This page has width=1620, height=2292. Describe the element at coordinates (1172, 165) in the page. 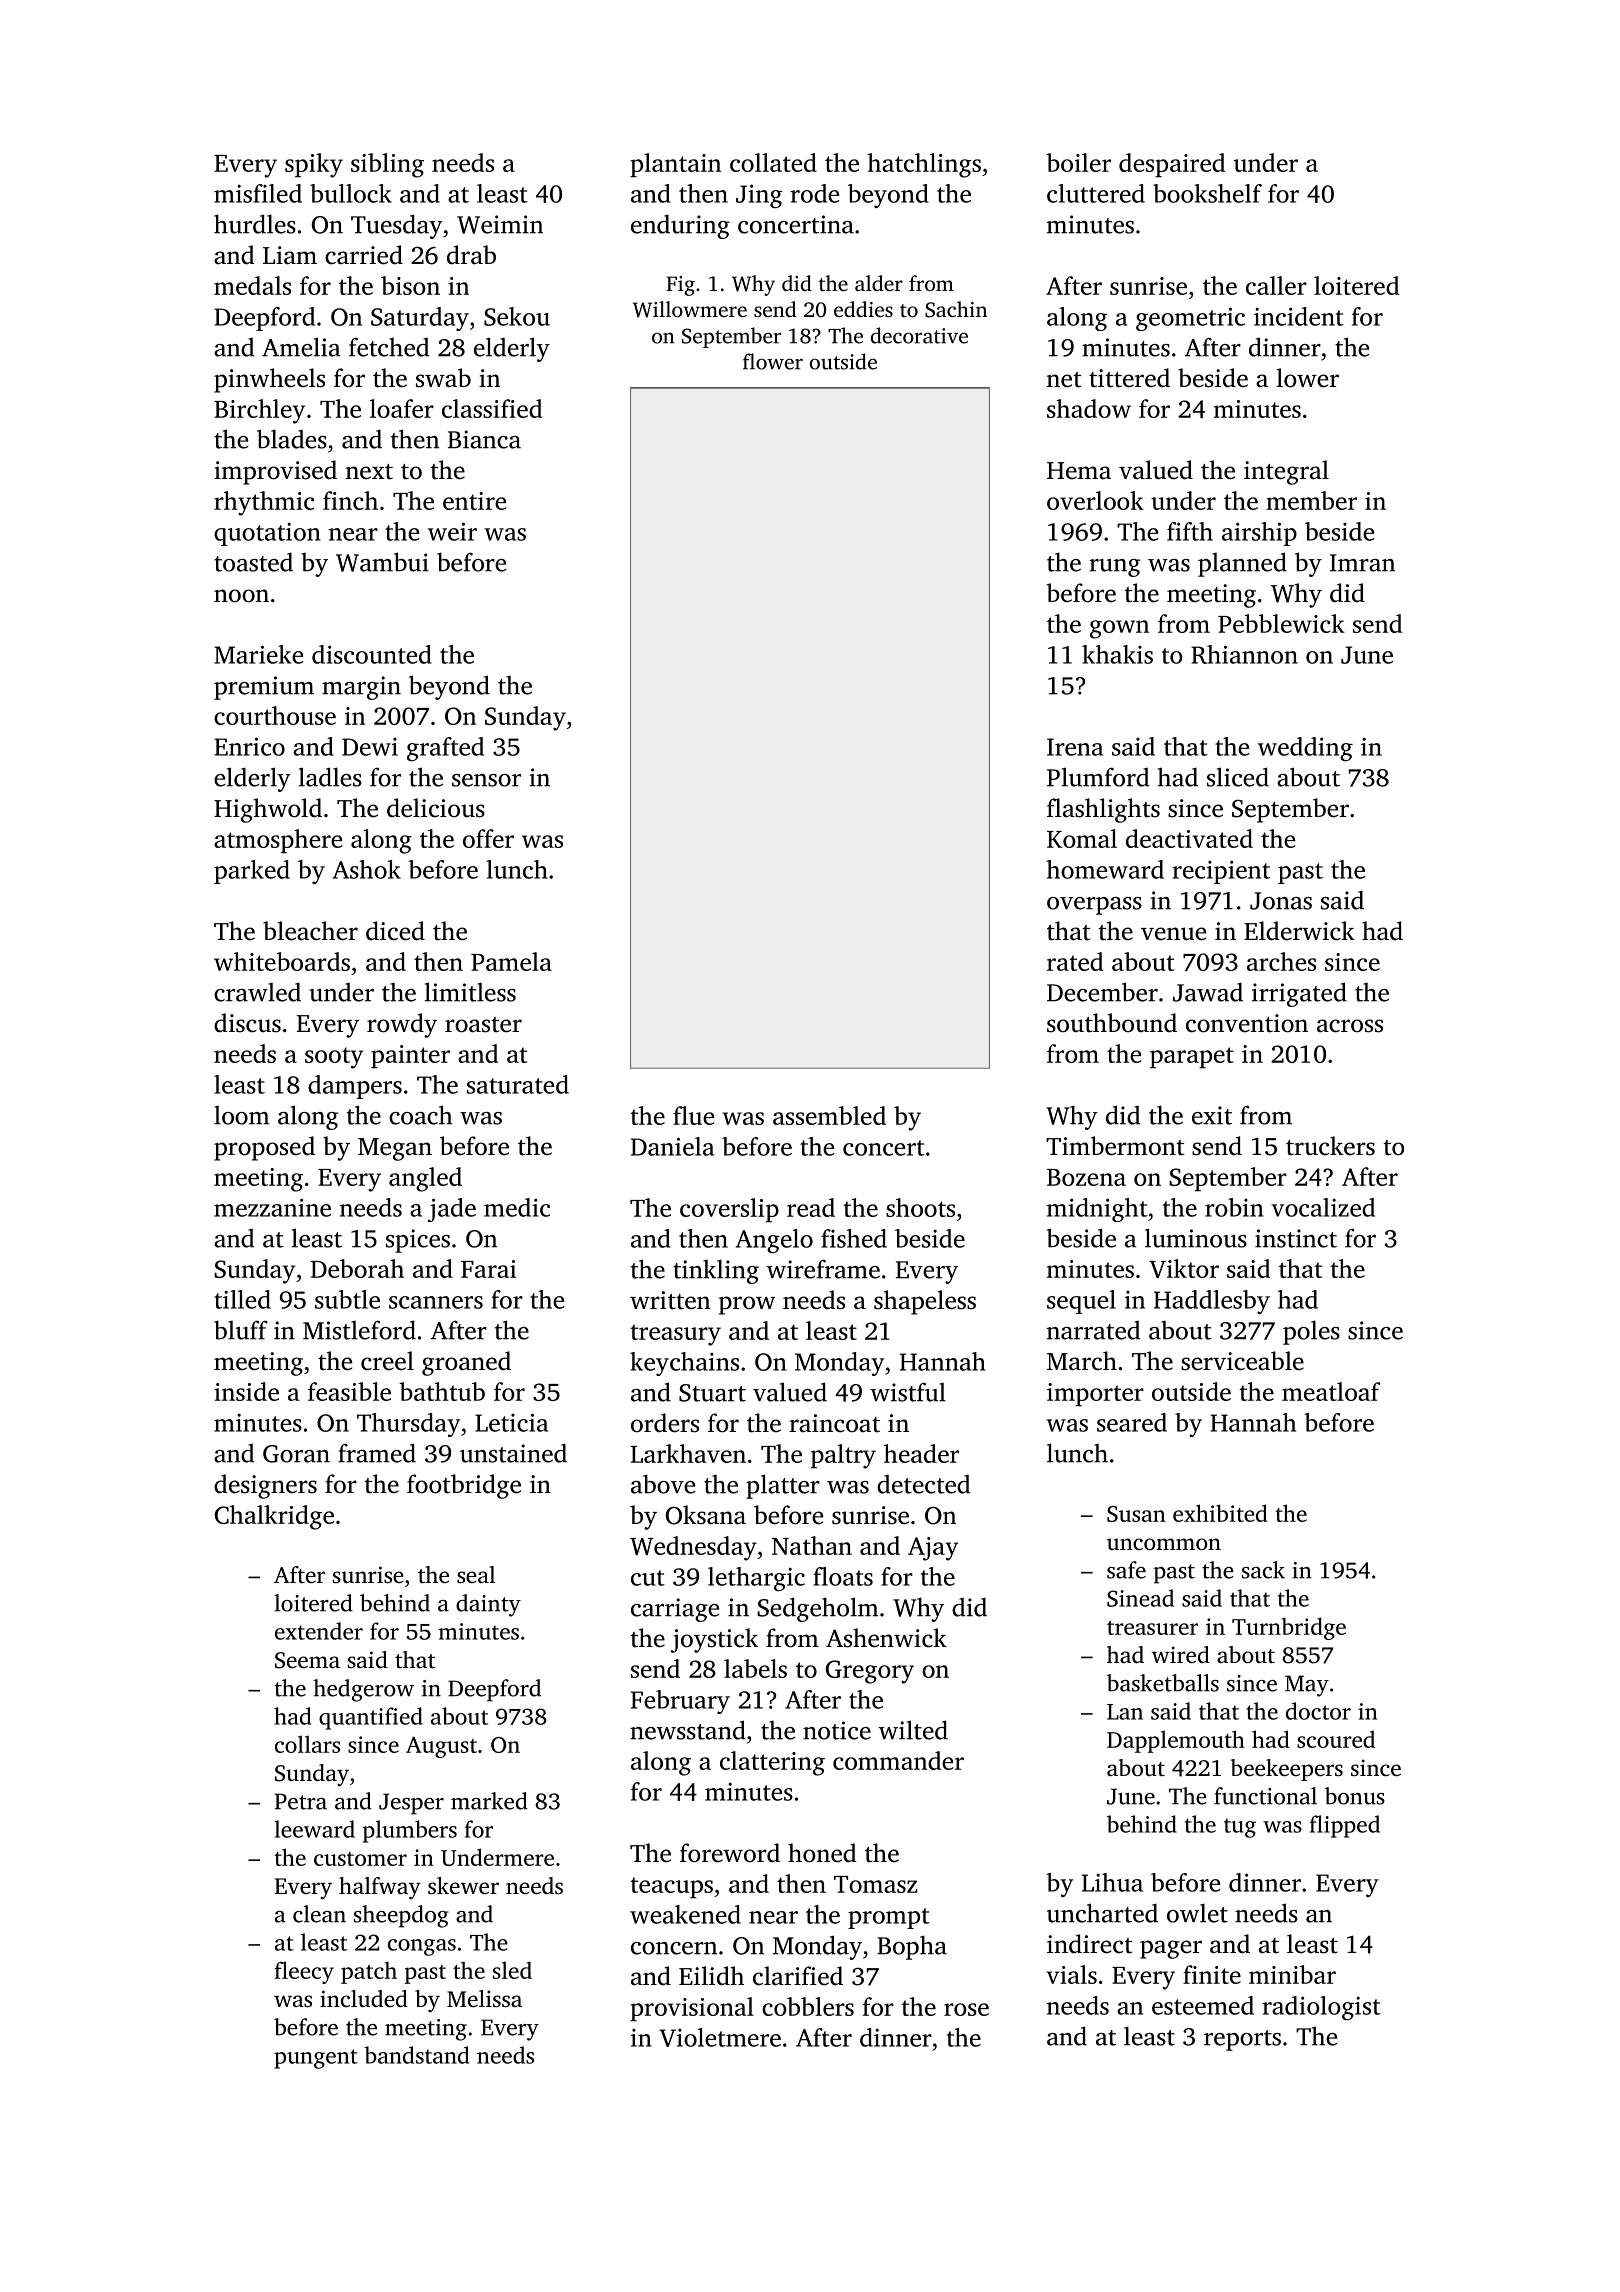

I see `despaired` at that location.
